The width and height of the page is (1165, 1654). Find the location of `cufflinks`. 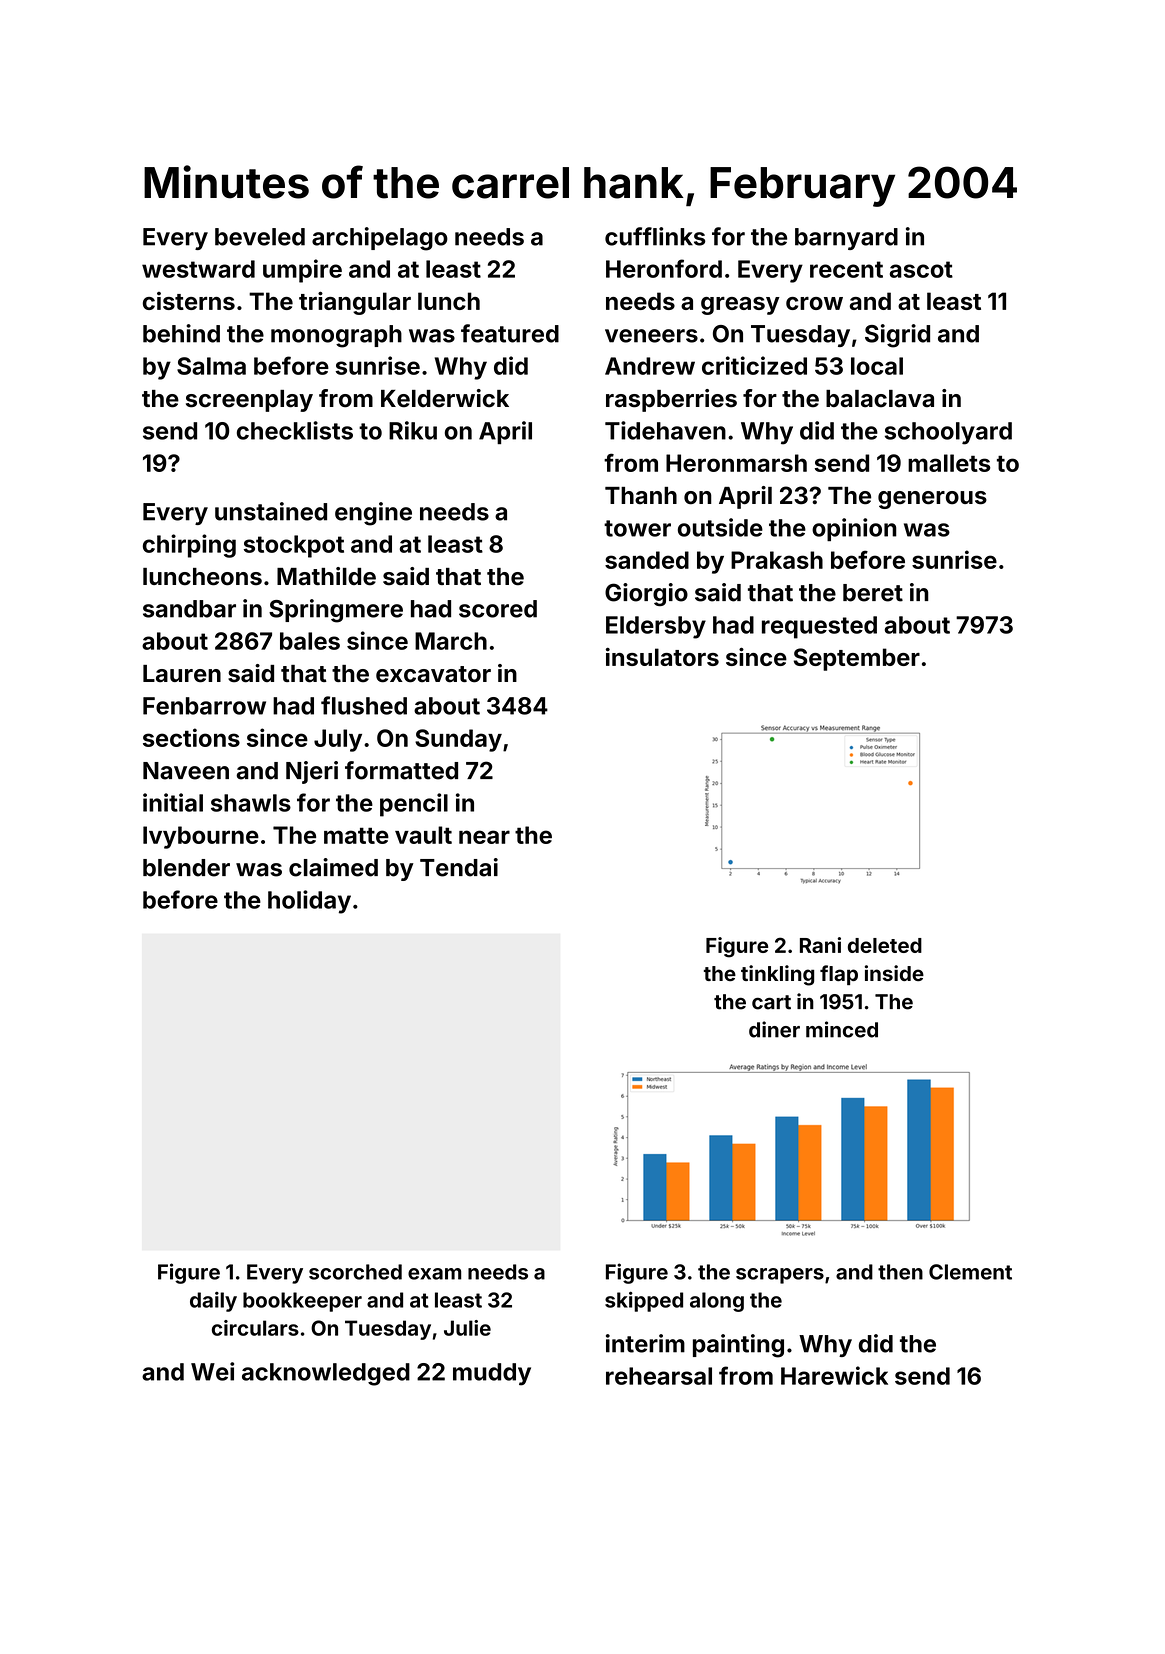

cufflinks is located at coordinates (655, 236).
